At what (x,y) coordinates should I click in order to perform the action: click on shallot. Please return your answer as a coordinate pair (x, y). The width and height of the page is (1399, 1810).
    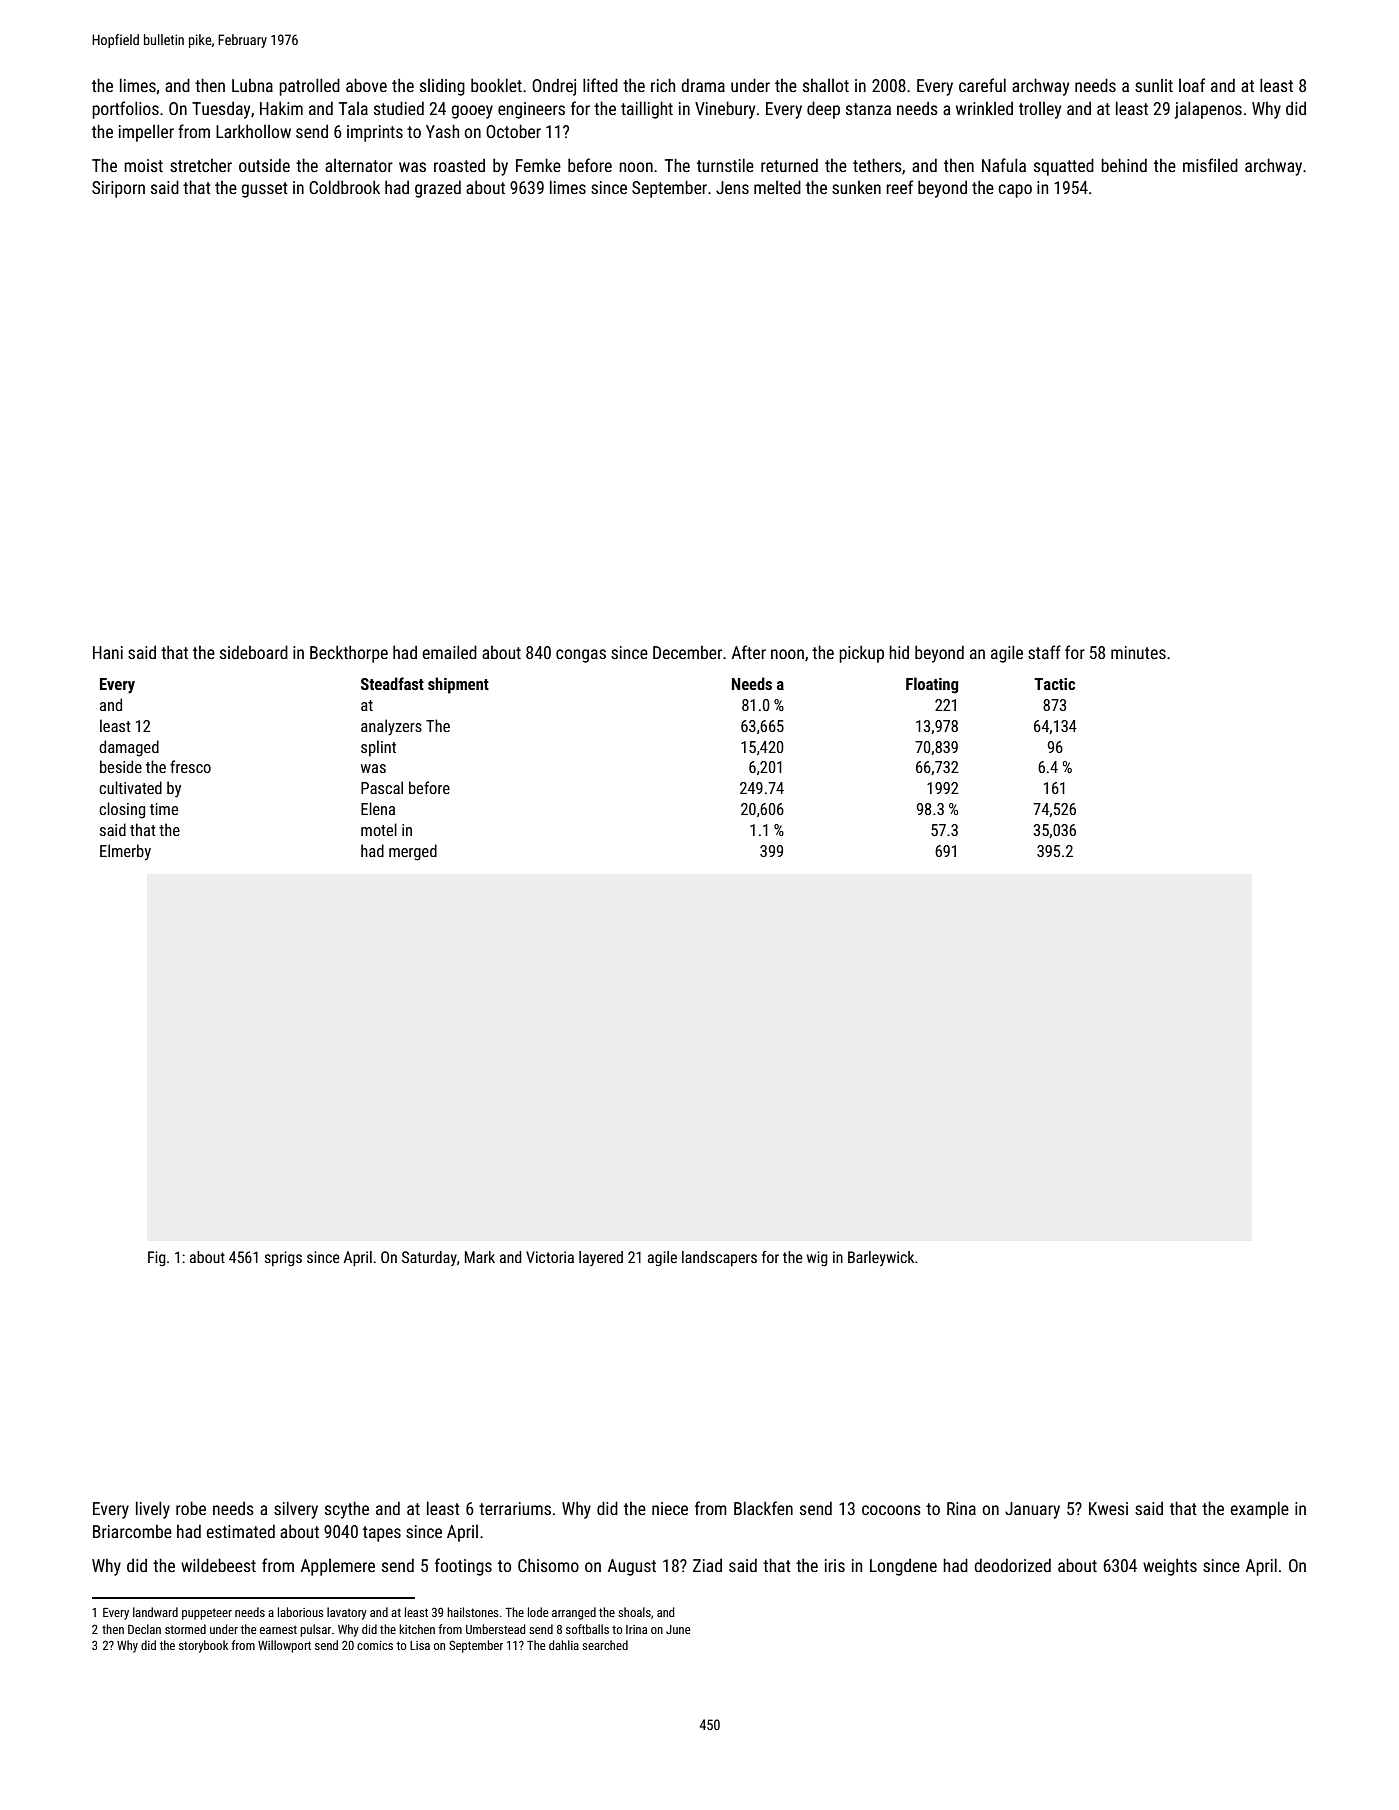
    Looking at the image, I should click on (826, 85).
